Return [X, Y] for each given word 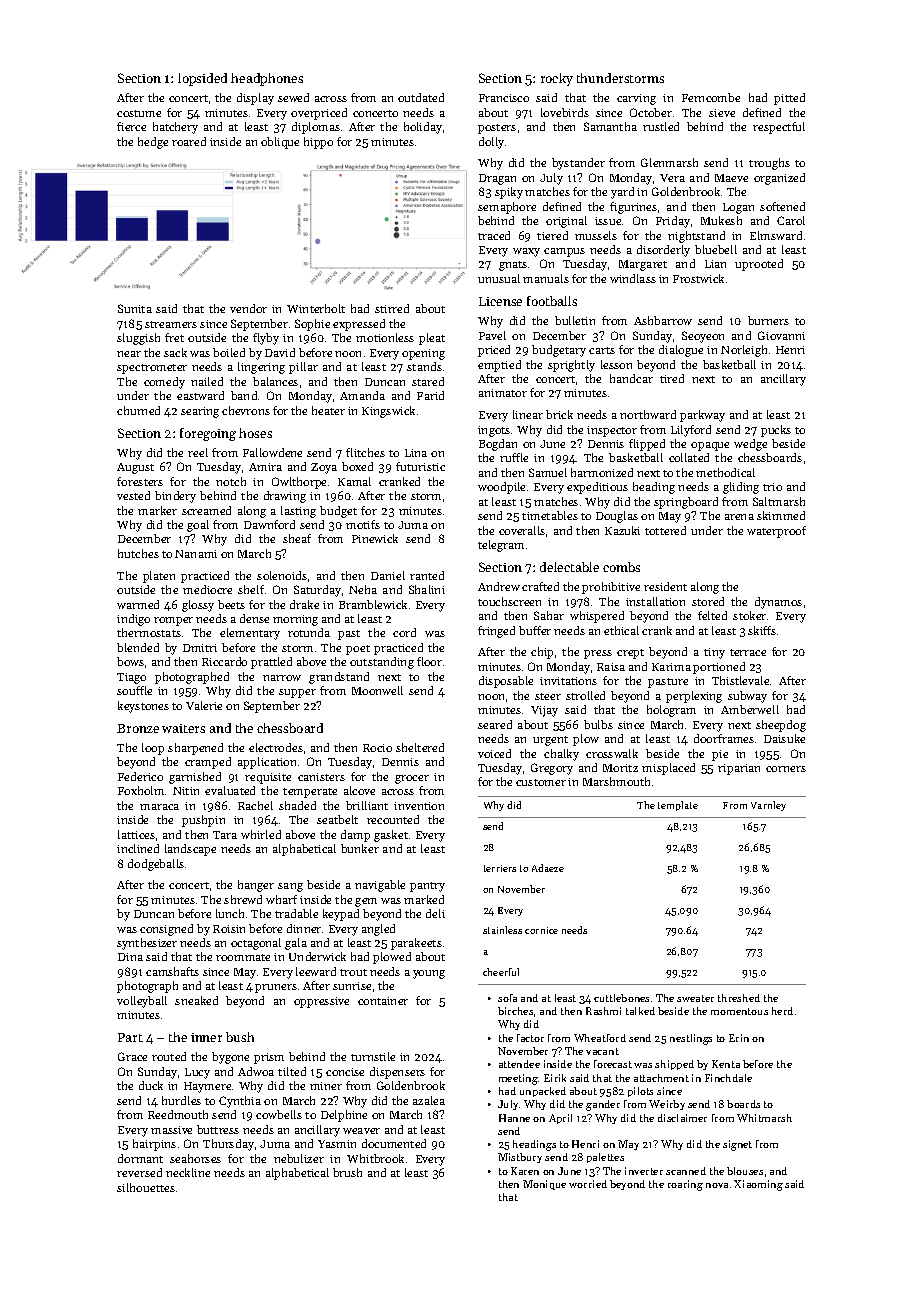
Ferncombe [711, 97]
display [255, 99]
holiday [423, 128]
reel [198, 452]
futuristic [420, 466]
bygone [230, 1058]
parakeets [416, 944]
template [678, 806]
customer [541, 782]
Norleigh [744, 351]
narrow [282, 678]
